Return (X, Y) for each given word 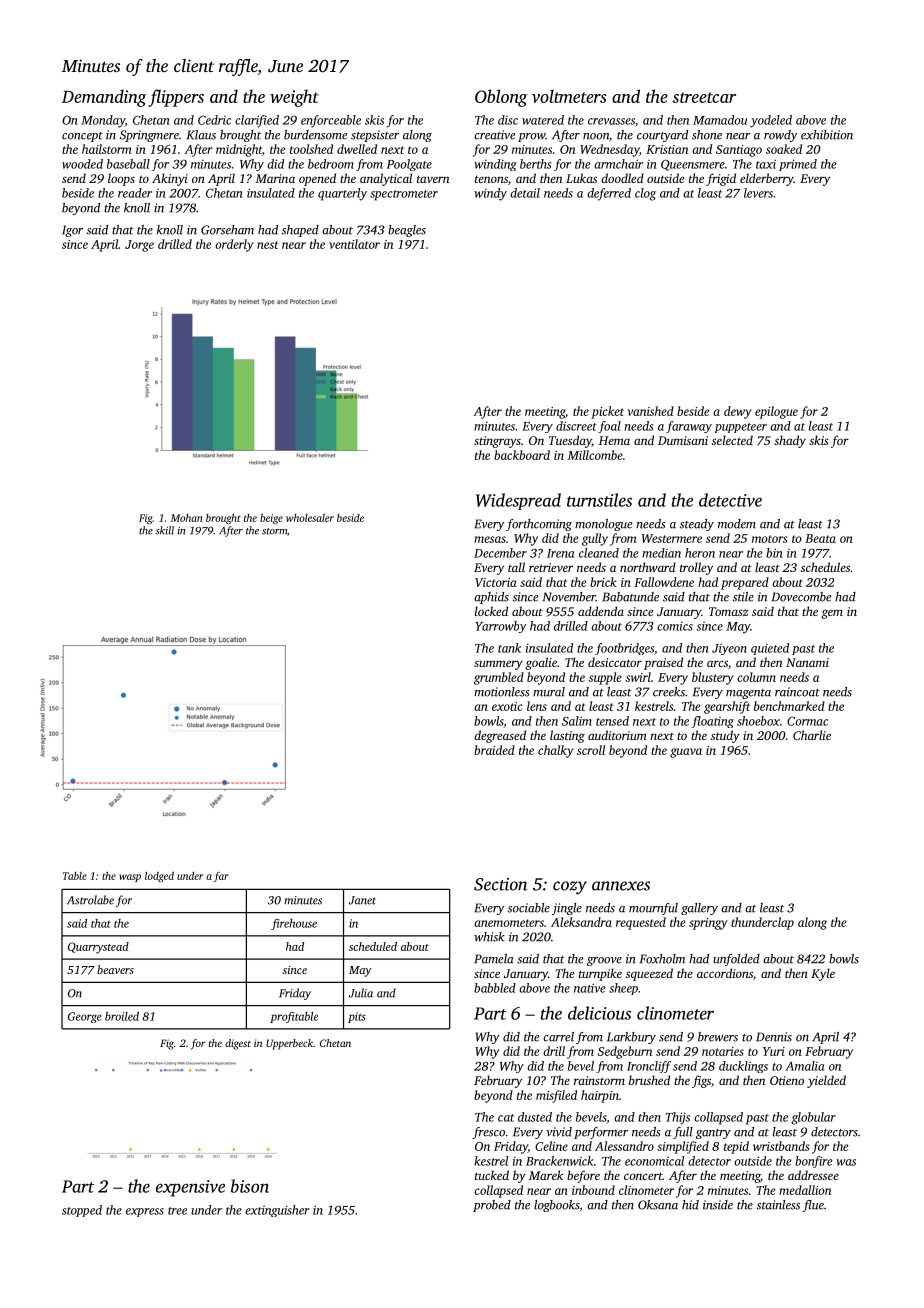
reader (135, 193)
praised (663, 663)
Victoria (496, 582)
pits (357, 1017)
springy (708, 924)
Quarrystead (98, 948)
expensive (190, 1188)
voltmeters (569, 96)
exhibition (827, 135)
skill (165, 530)
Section (500, 884)
